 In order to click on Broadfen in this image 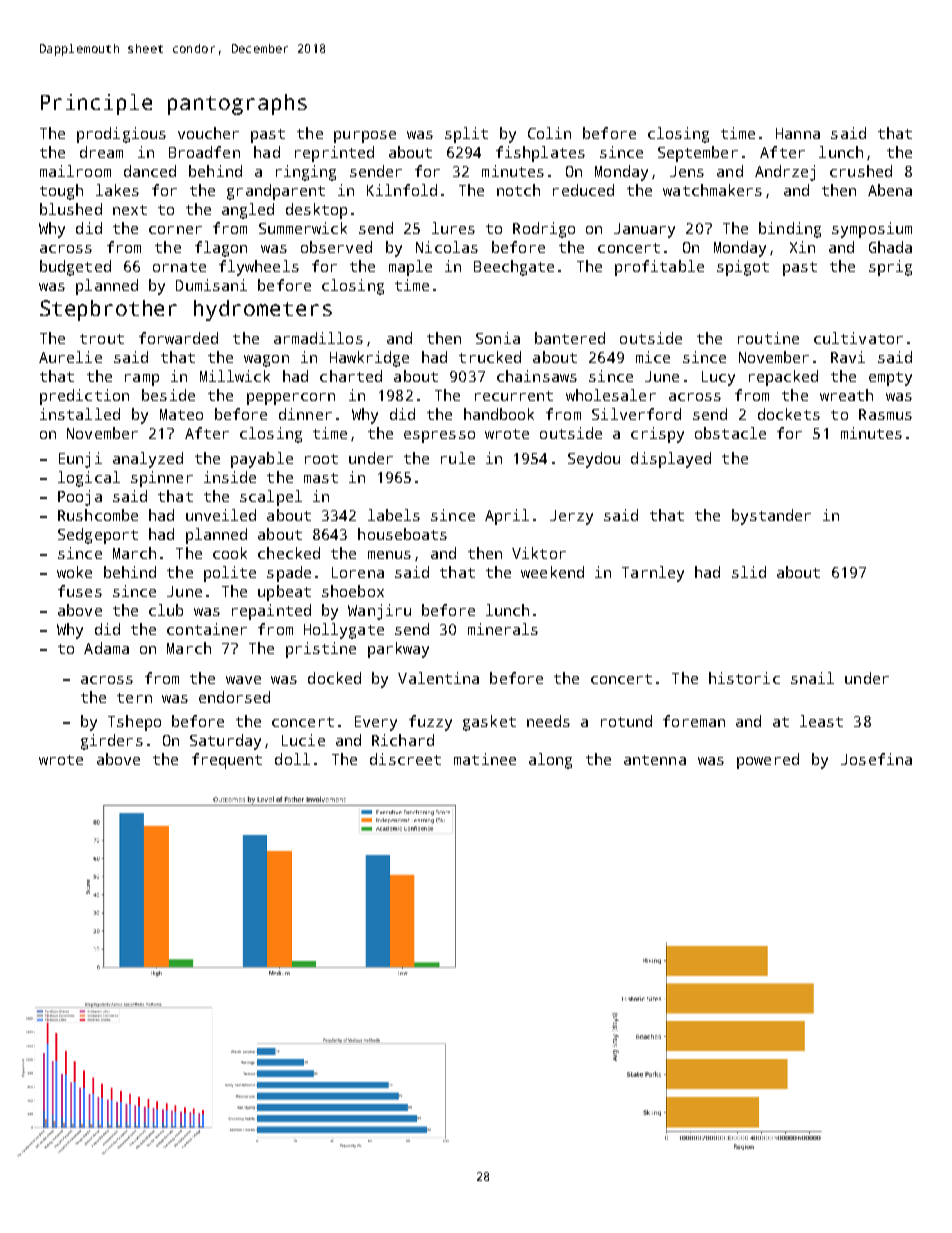, I will do `click(204, 152)`.
